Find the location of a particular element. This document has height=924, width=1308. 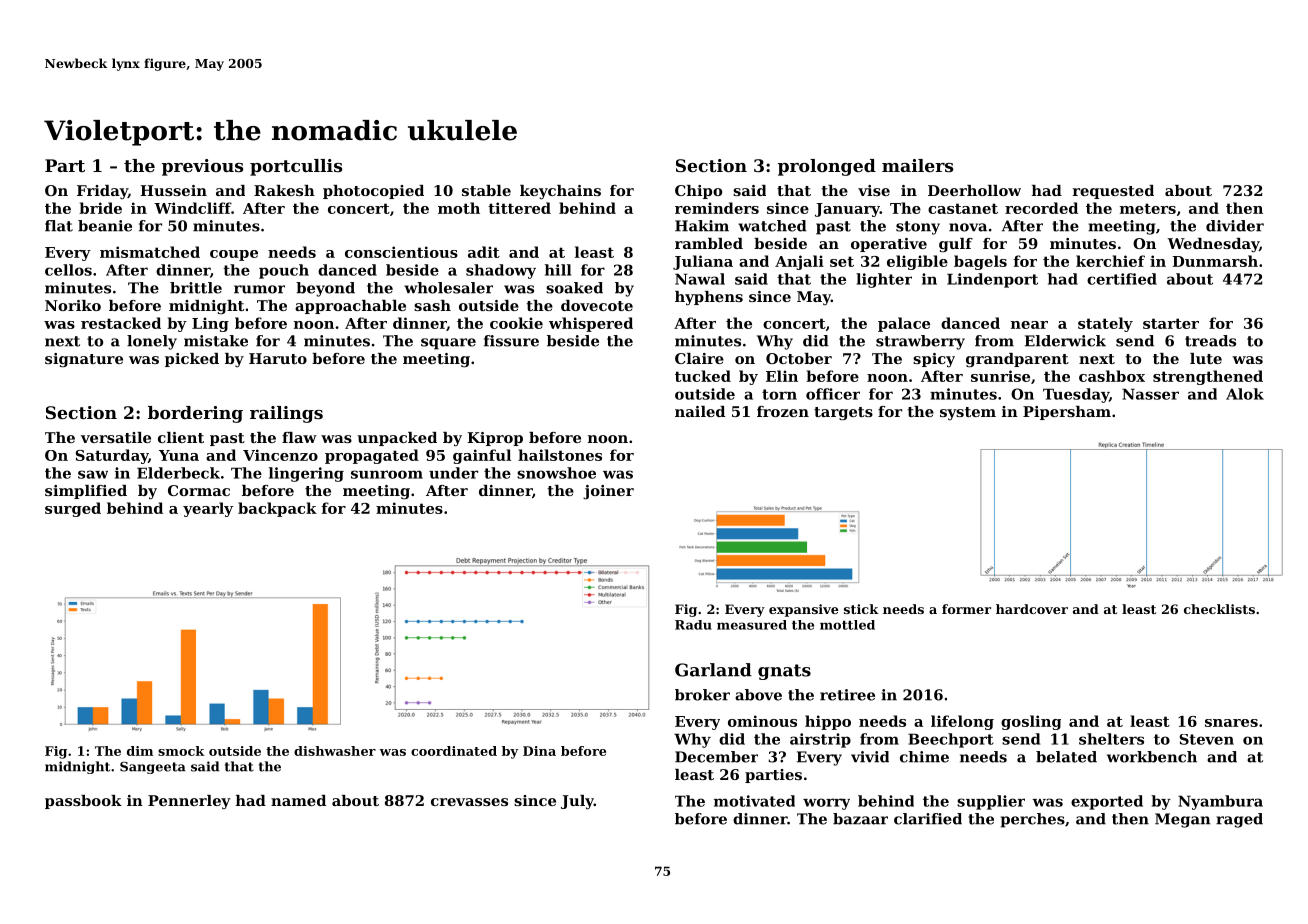

stable is located at coordinates (486, 190).
